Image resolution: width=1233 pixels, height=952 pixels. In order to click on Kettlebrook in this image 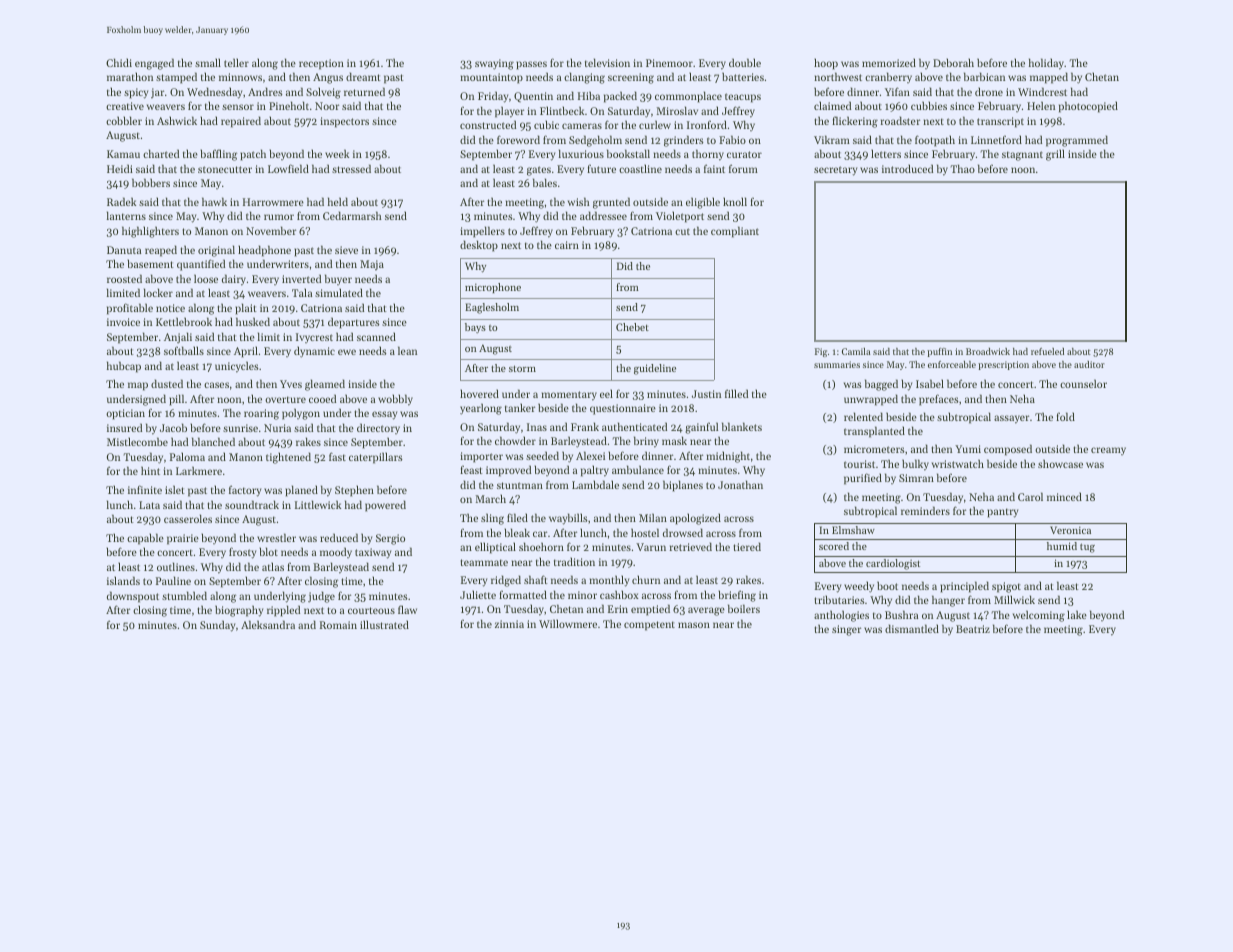, I will do `click(184, 321)`.
